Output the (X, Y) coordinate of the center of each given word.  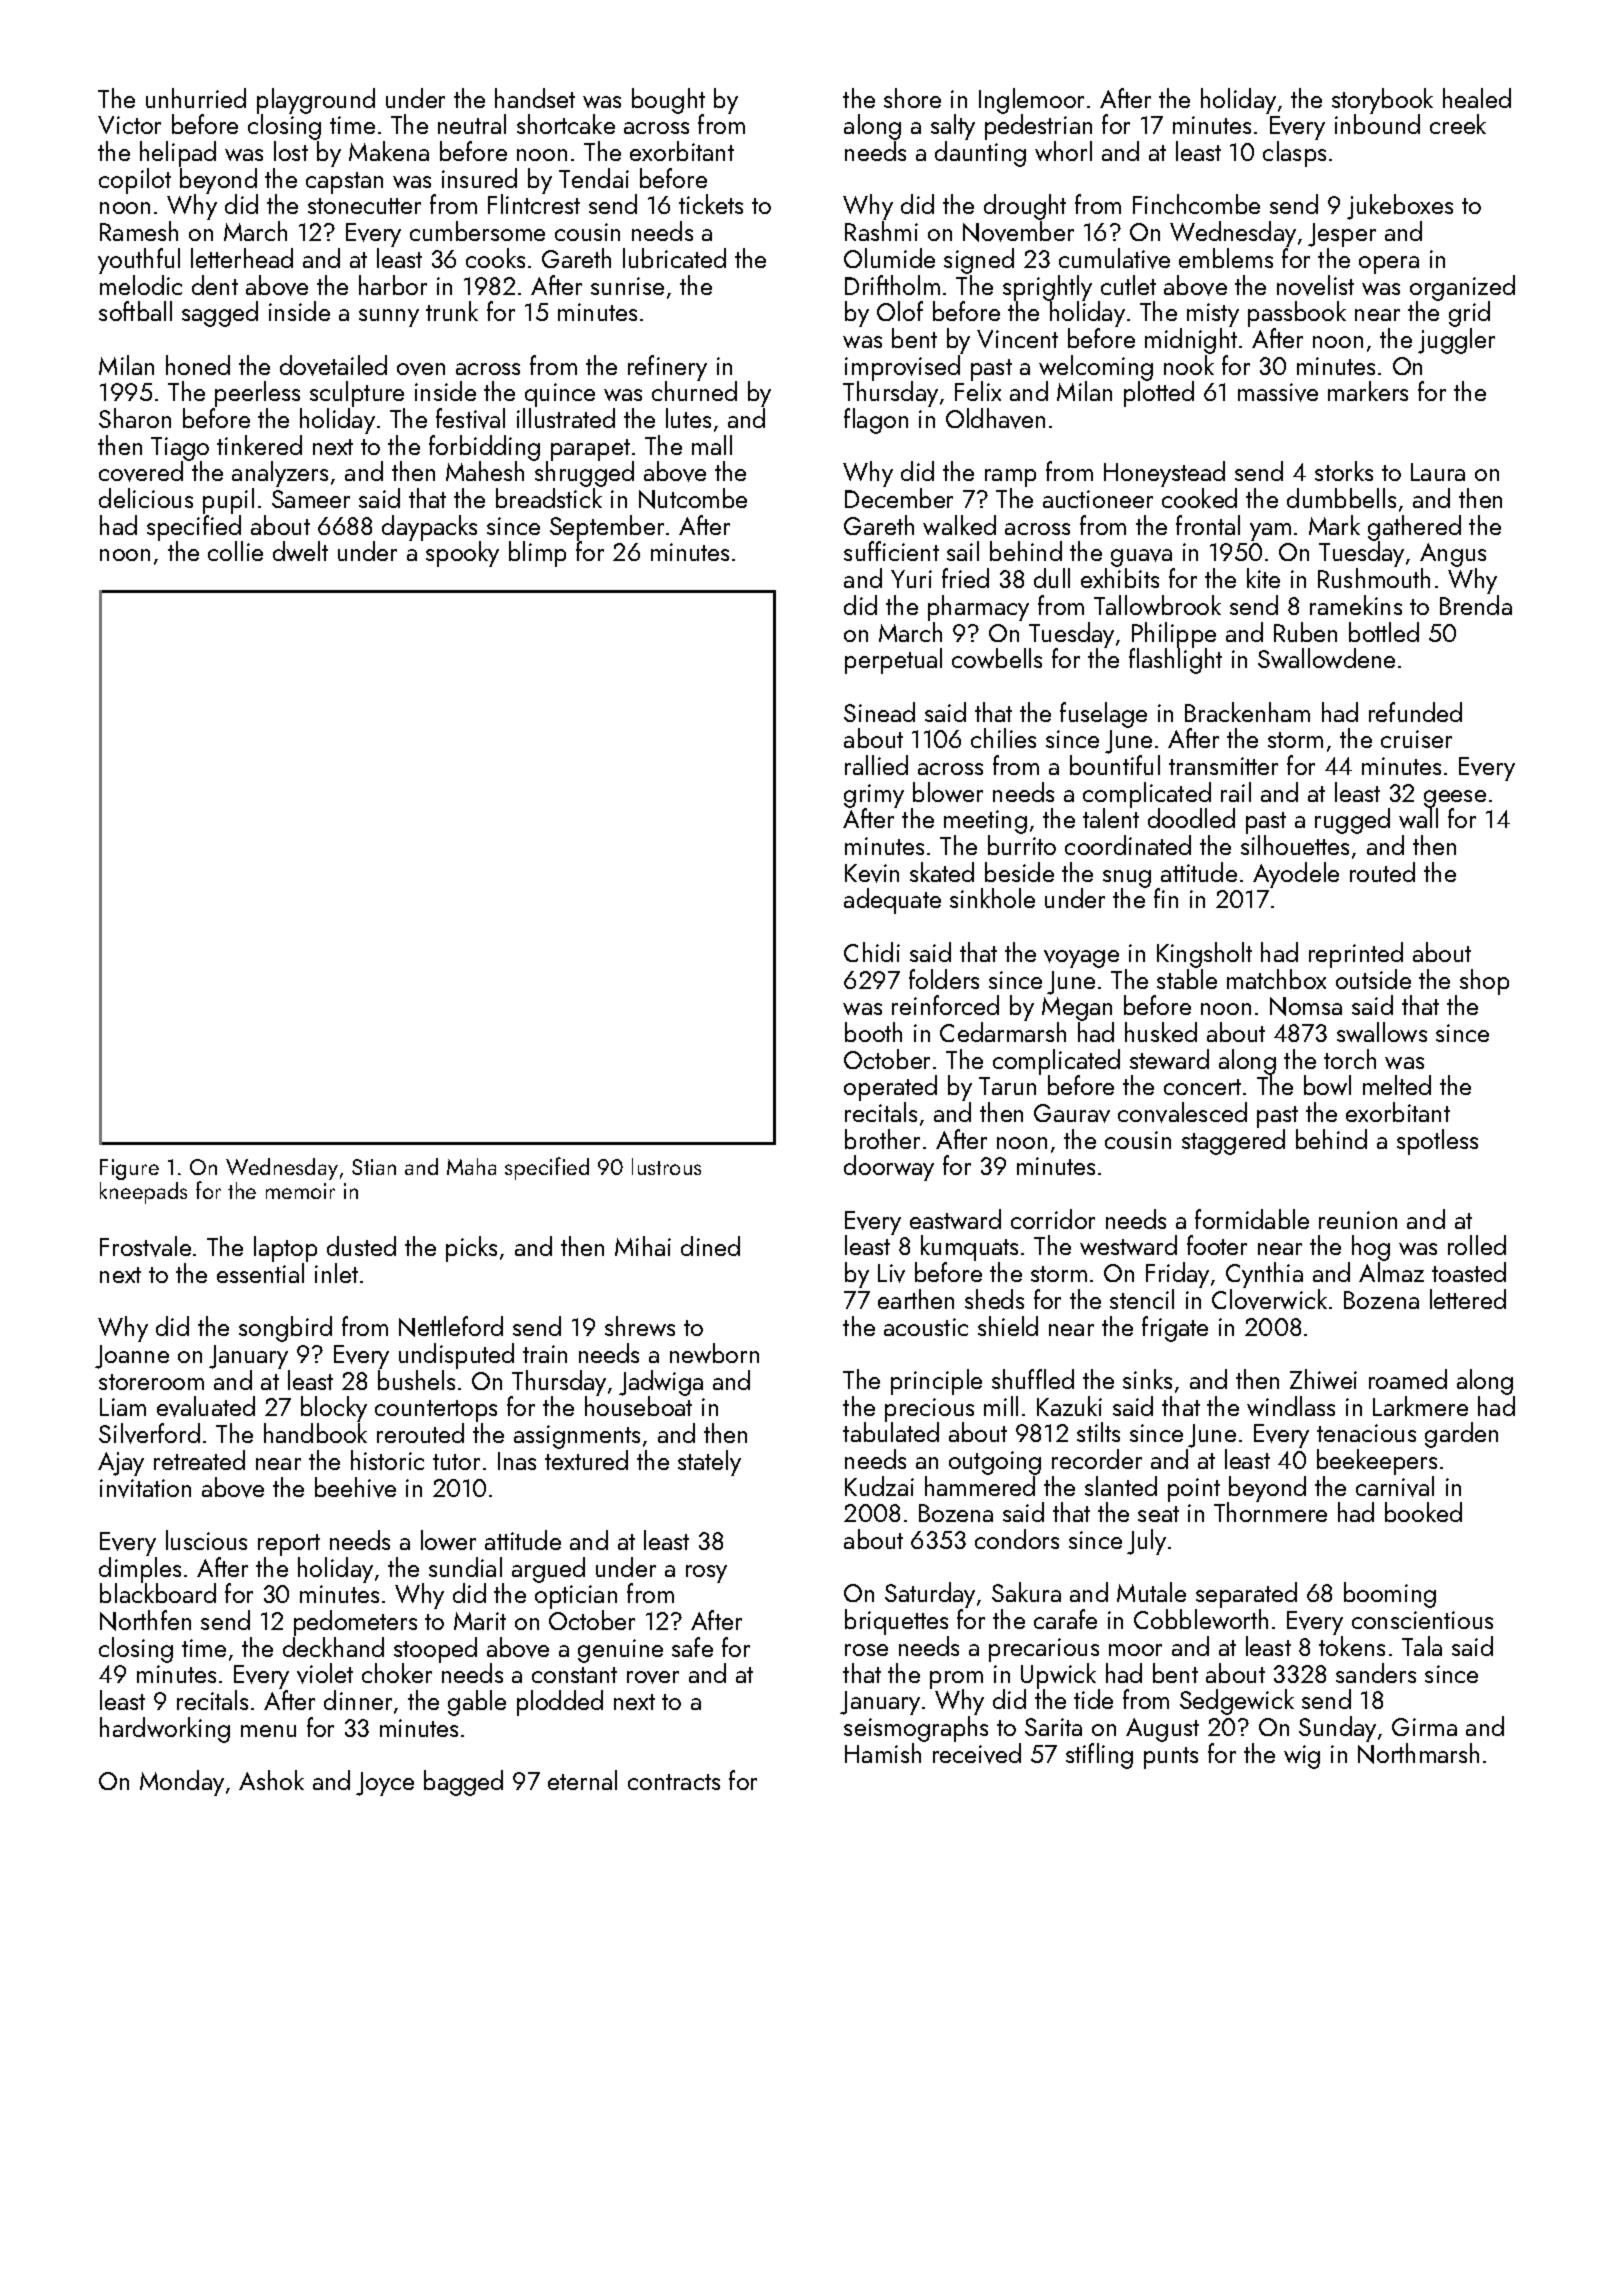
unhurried (196, 98)
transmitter (1223, 766)
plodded (560, 1703)
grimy (874, 796)
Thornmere (1270, 1512)
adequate (892, 901)
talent (1111, 818)
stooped (435, 1650)
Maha (471, 1166)
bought (668, 101)
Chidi (872, 952)
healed (1477, 98)
